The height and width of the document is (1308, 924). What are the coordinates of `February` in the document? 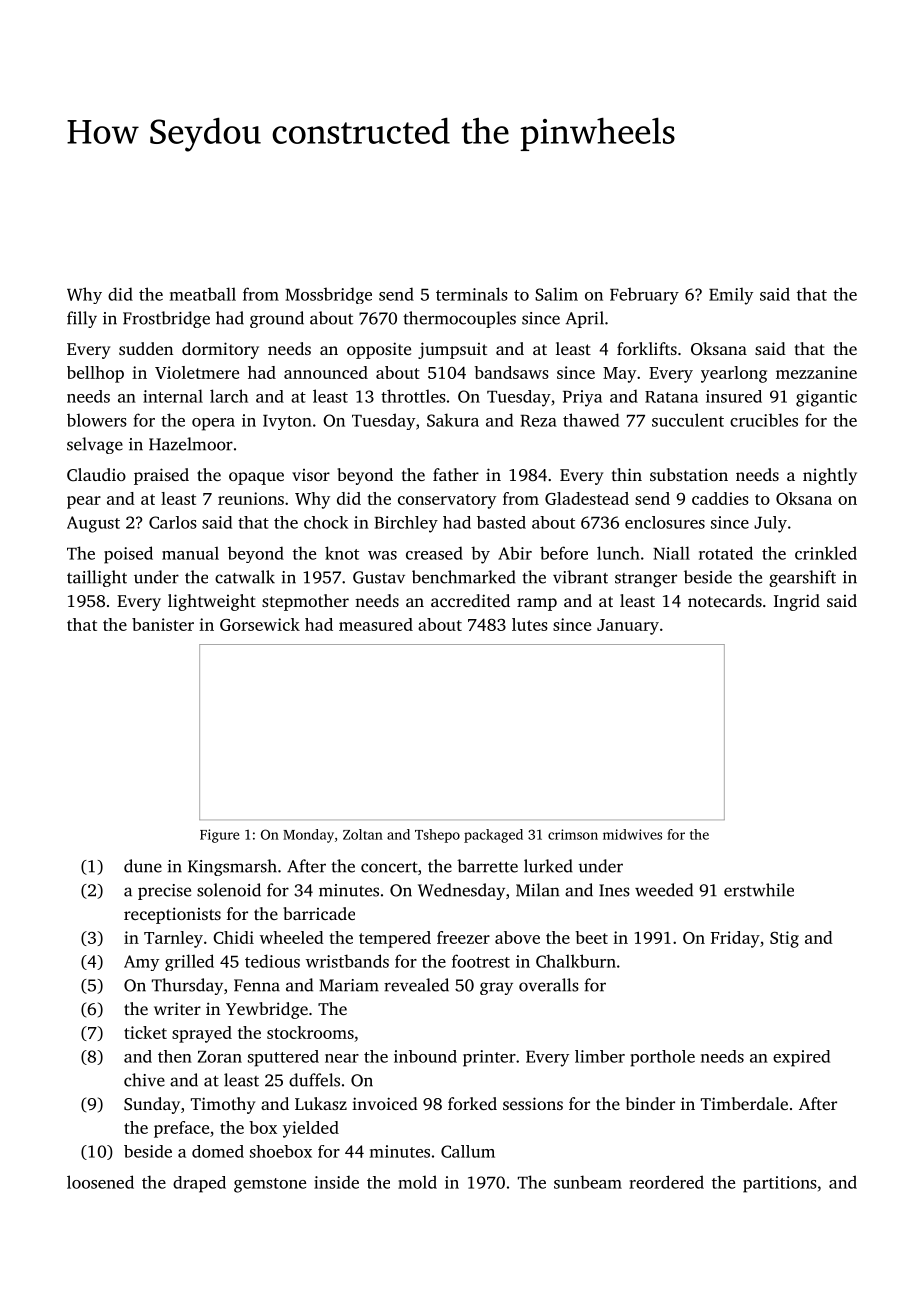 It's located at (644, 296).
